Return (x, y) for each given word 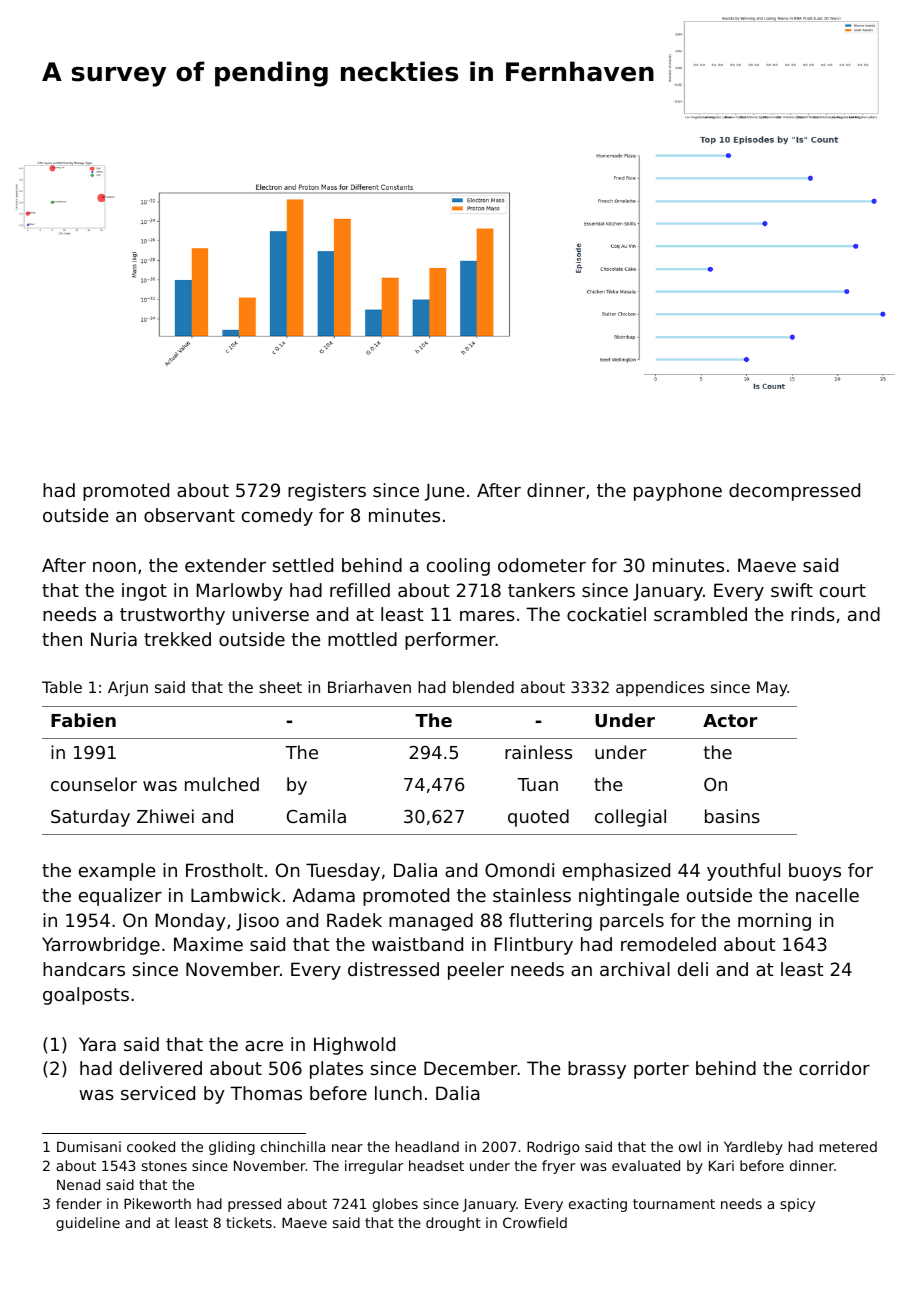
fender (79, 1203)
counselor (94, 784)
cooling (458, 567)
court (843, 590)
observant (189, 515)
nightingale (629, 897)
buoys (815, 872)
